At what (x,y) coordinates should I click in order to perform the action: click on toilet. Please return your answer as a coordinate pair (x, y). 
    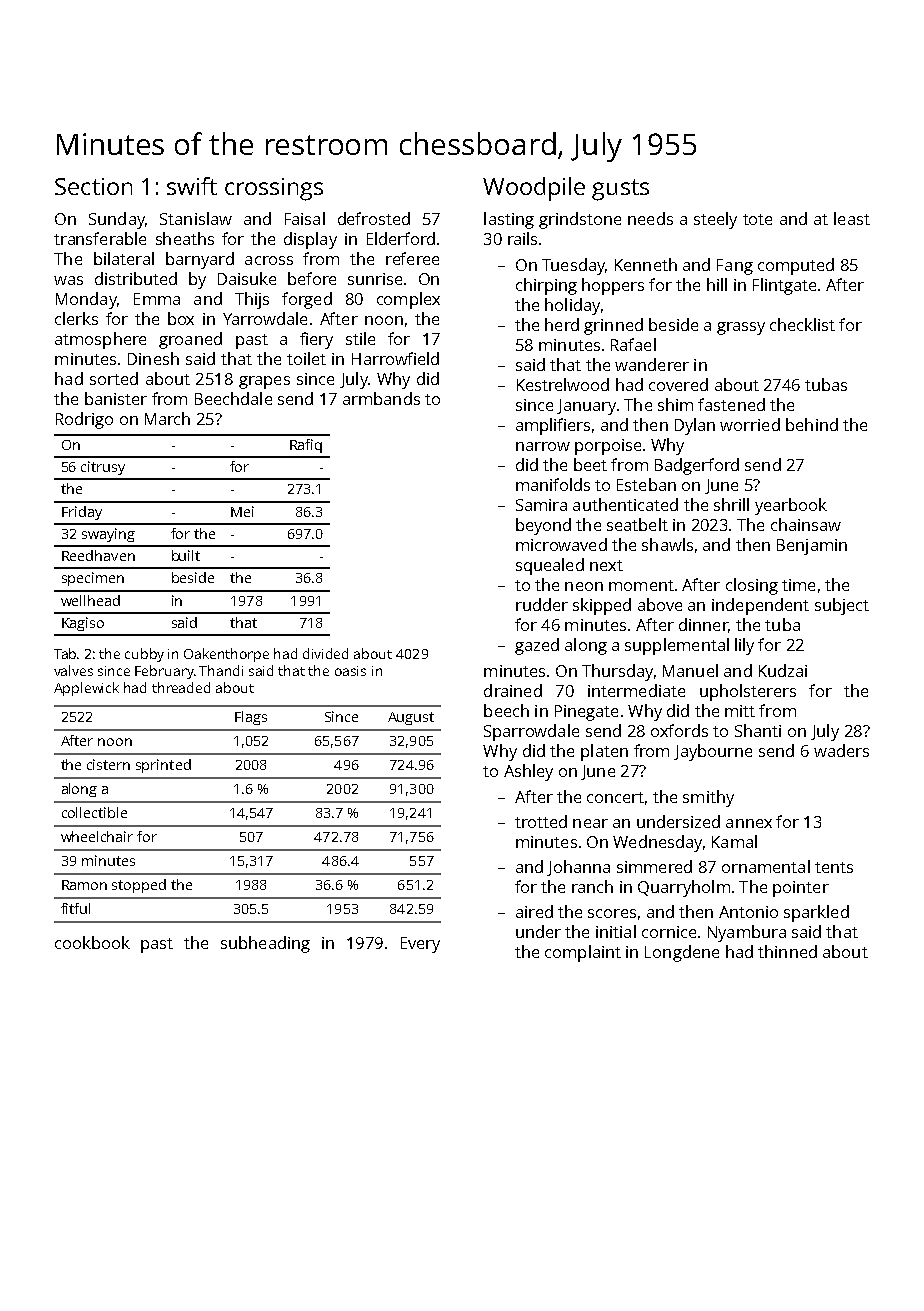
    Looking at the image, I should click on (306, 358).
